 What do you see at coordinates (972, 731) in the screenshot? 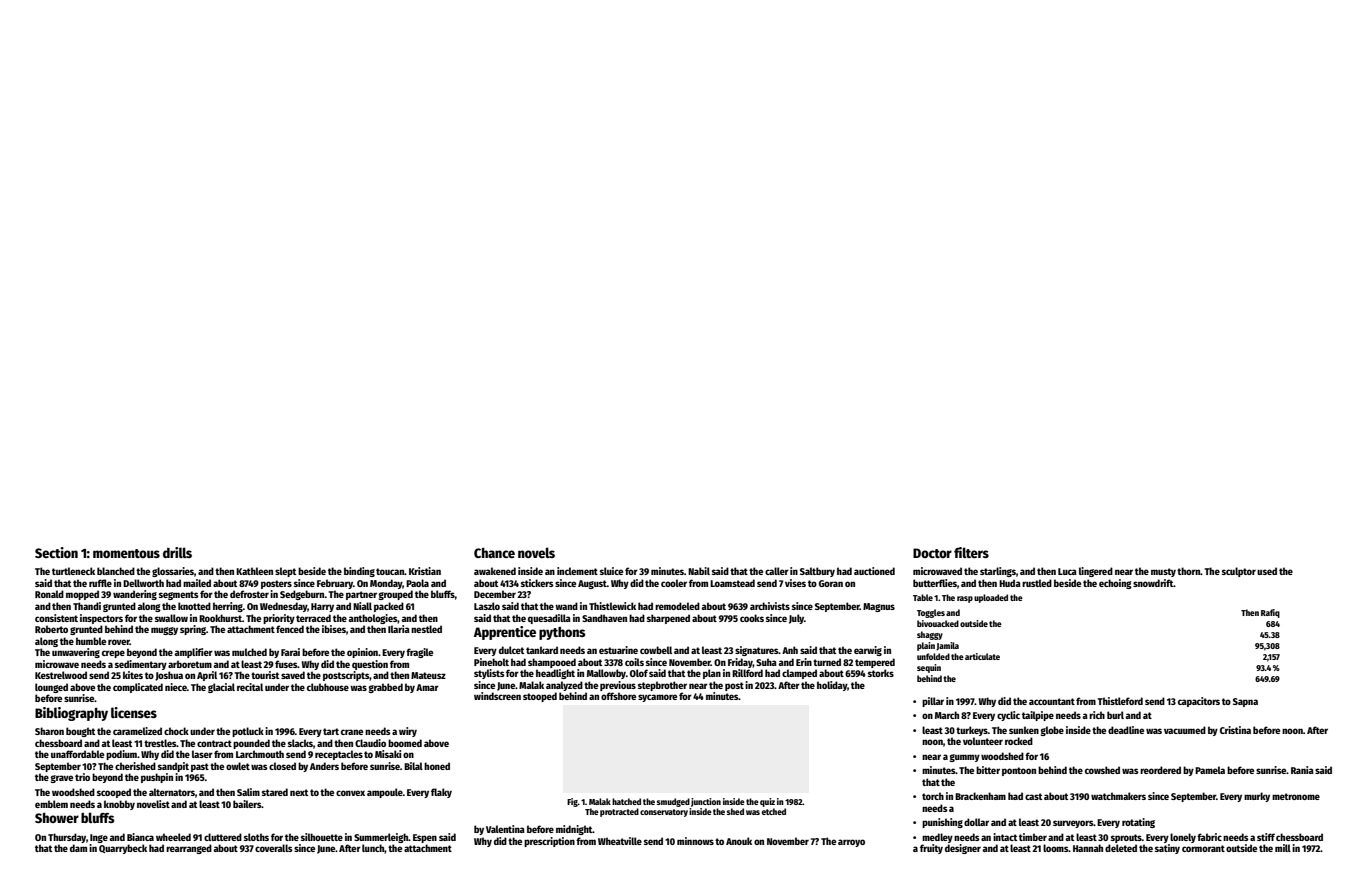
I see `turkeys` at bounding box center [972, 731].
